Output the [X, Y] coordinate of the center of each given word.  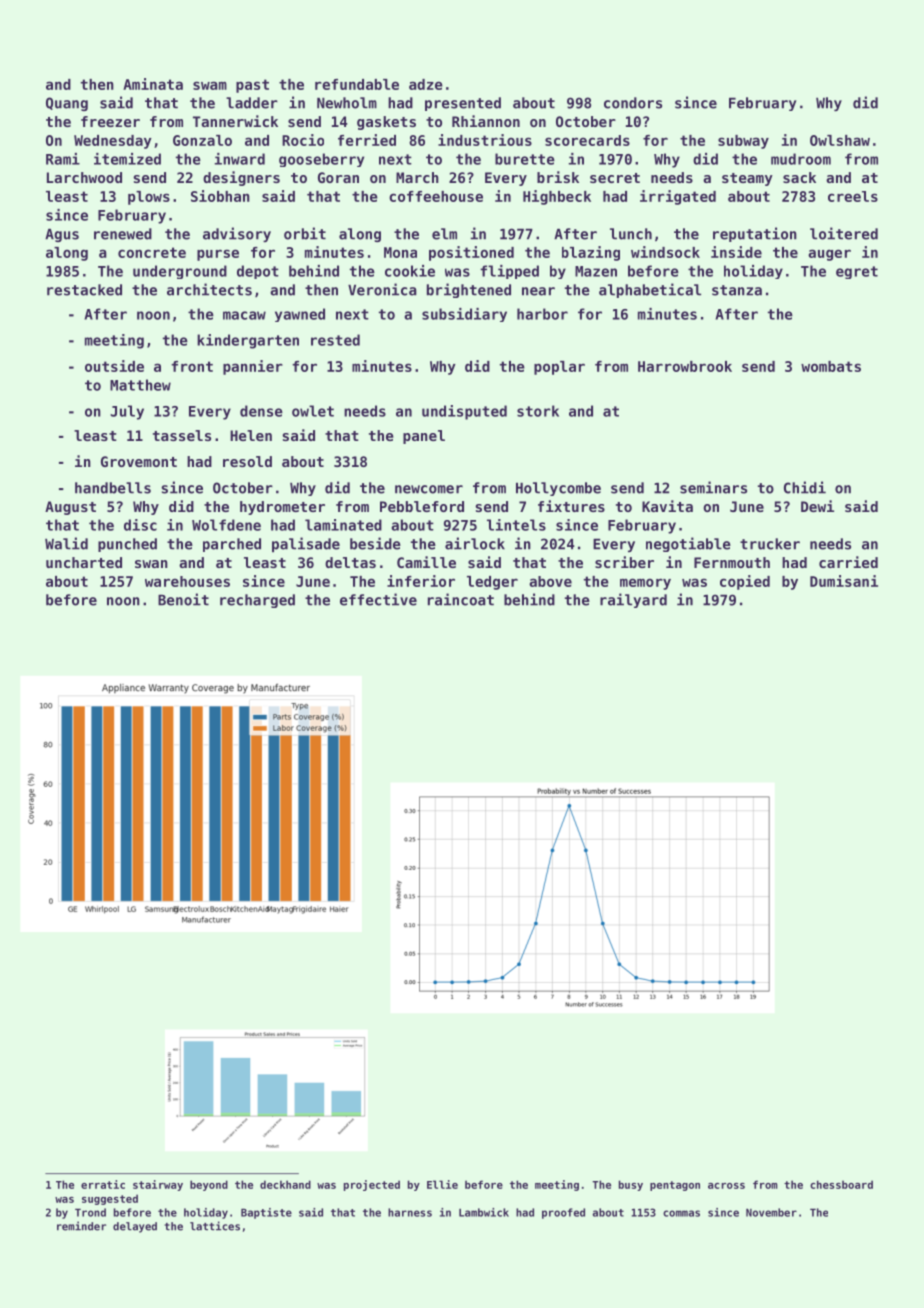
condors [633, 103]
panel [424, 437]
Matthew [140, 385]
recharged [257, 601]
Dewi [817, 506]
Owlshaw [840, 140]
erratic [103, 1184]
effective [378, 599]
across [726, 1186]
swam [210, 85]
